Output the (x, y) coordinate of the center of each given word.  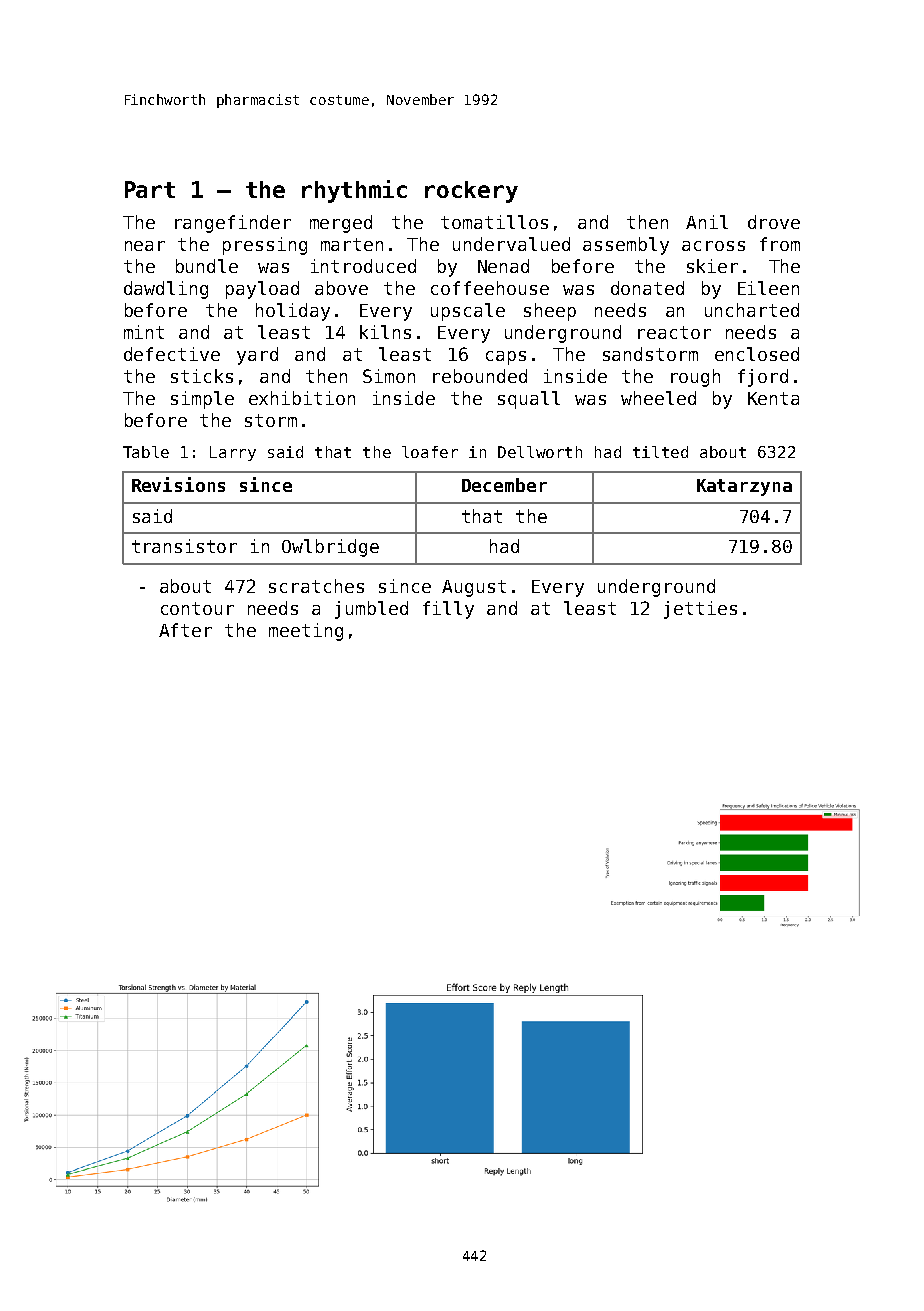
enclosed (757, 354)
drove (774, 222)
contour (197, 608)
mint (144, 332)
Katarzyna (744, 487)
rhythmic (354, 191)
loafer (430, 452)
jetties (700, 610)
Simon (389, 376)
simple (202, 400)
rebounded (480, 376)
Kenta (773, 398)
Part (150, 189)
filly (448, 610)
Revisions (178, 484)
